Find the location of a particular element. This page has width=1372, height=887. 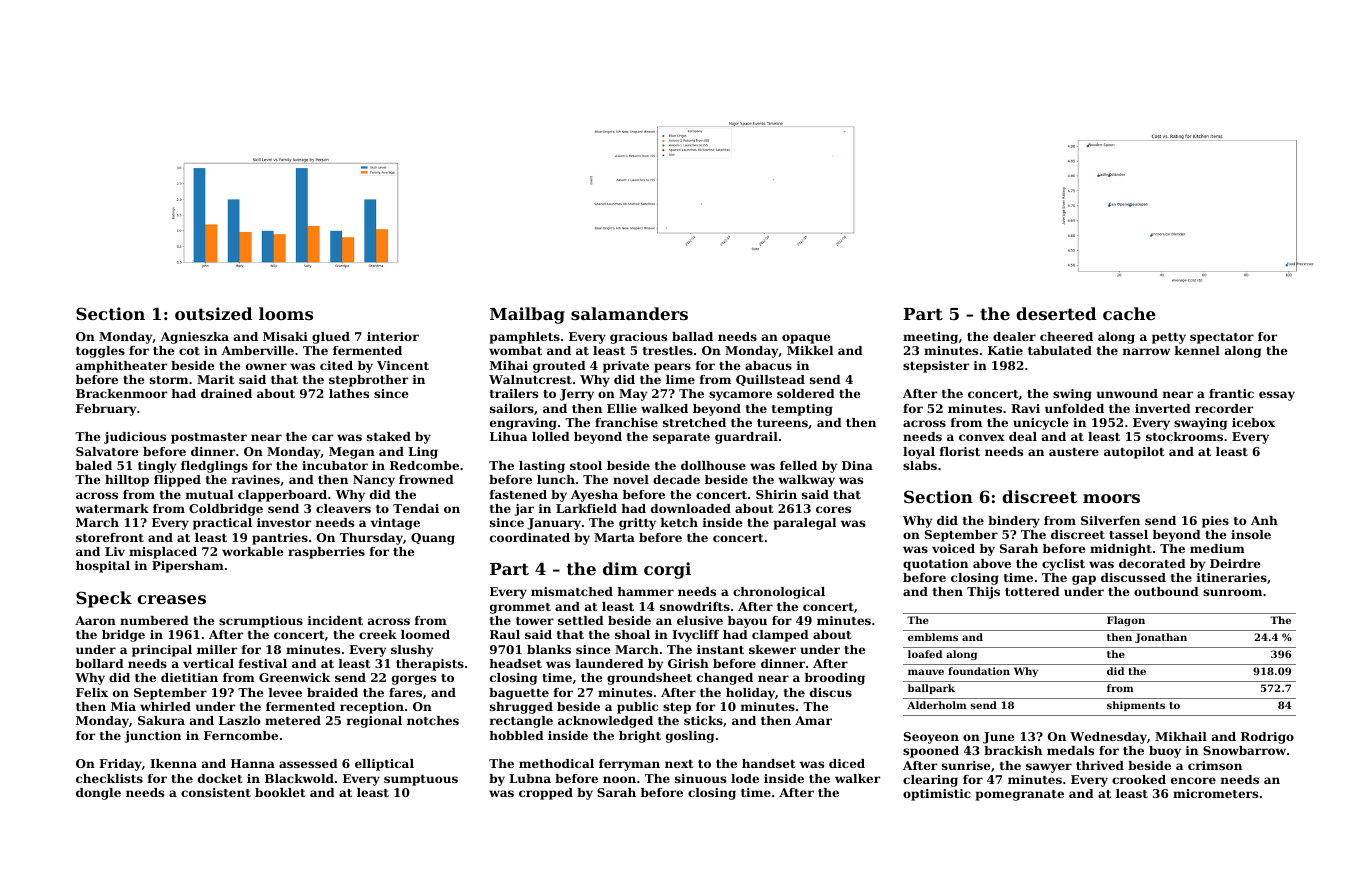

dongle is located at coordinates (98, 794).
